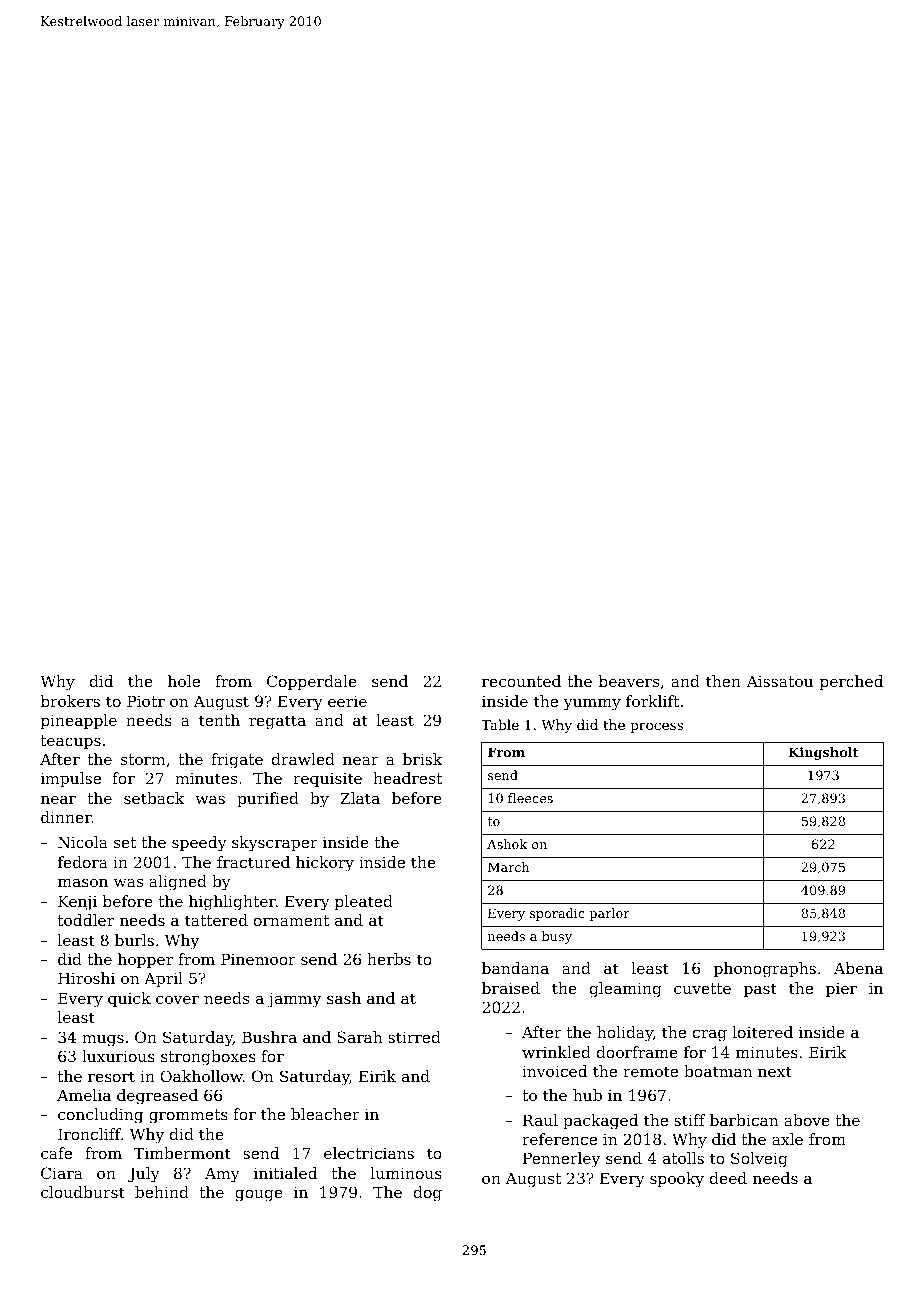 Image resolution: width=924 pixels, height=1308 pixels. I want to click on stiff, so click(690, 1120).
